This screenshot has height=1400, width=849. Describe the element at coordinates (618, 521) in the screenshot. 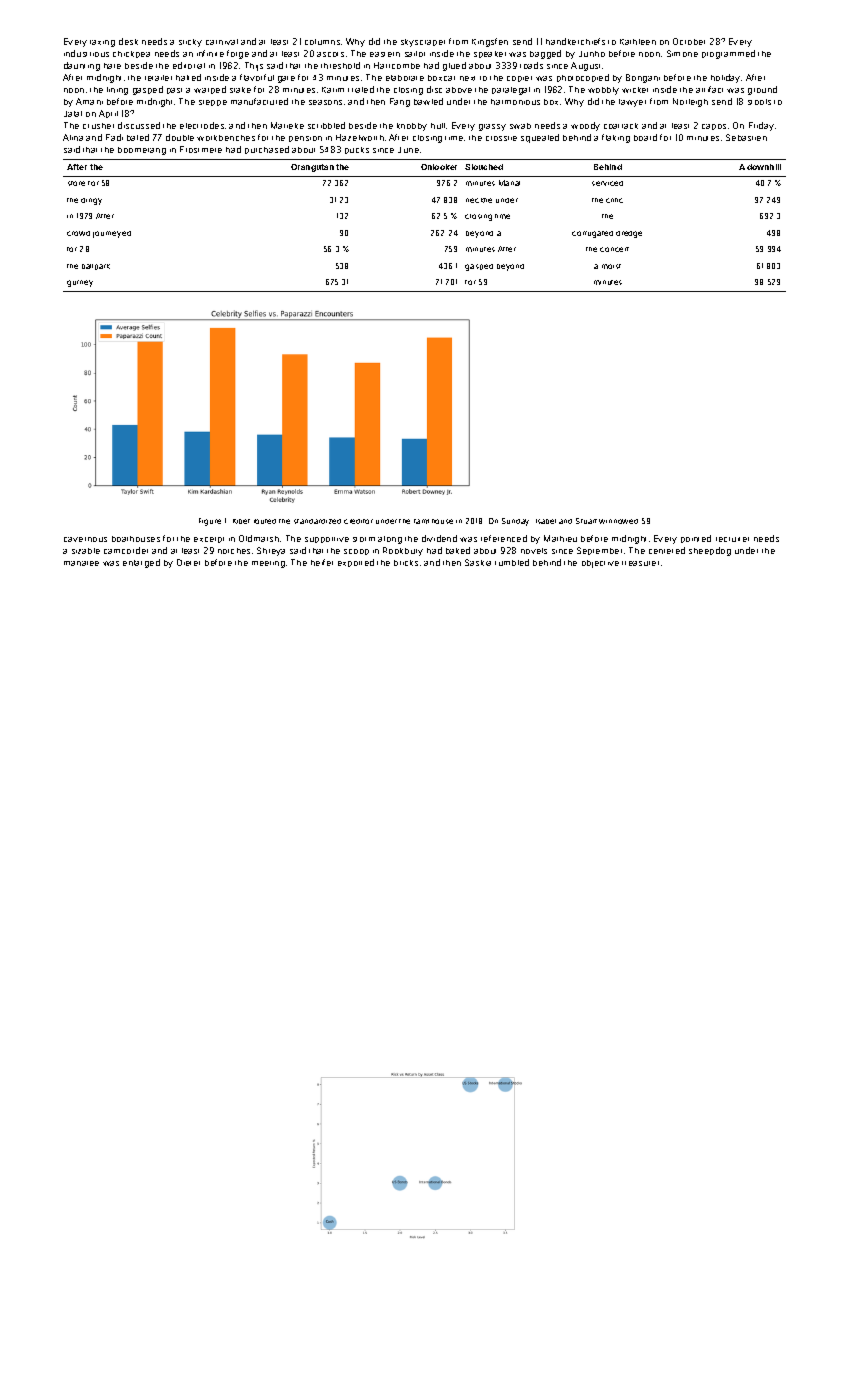

I see `winnowed` at that location.
